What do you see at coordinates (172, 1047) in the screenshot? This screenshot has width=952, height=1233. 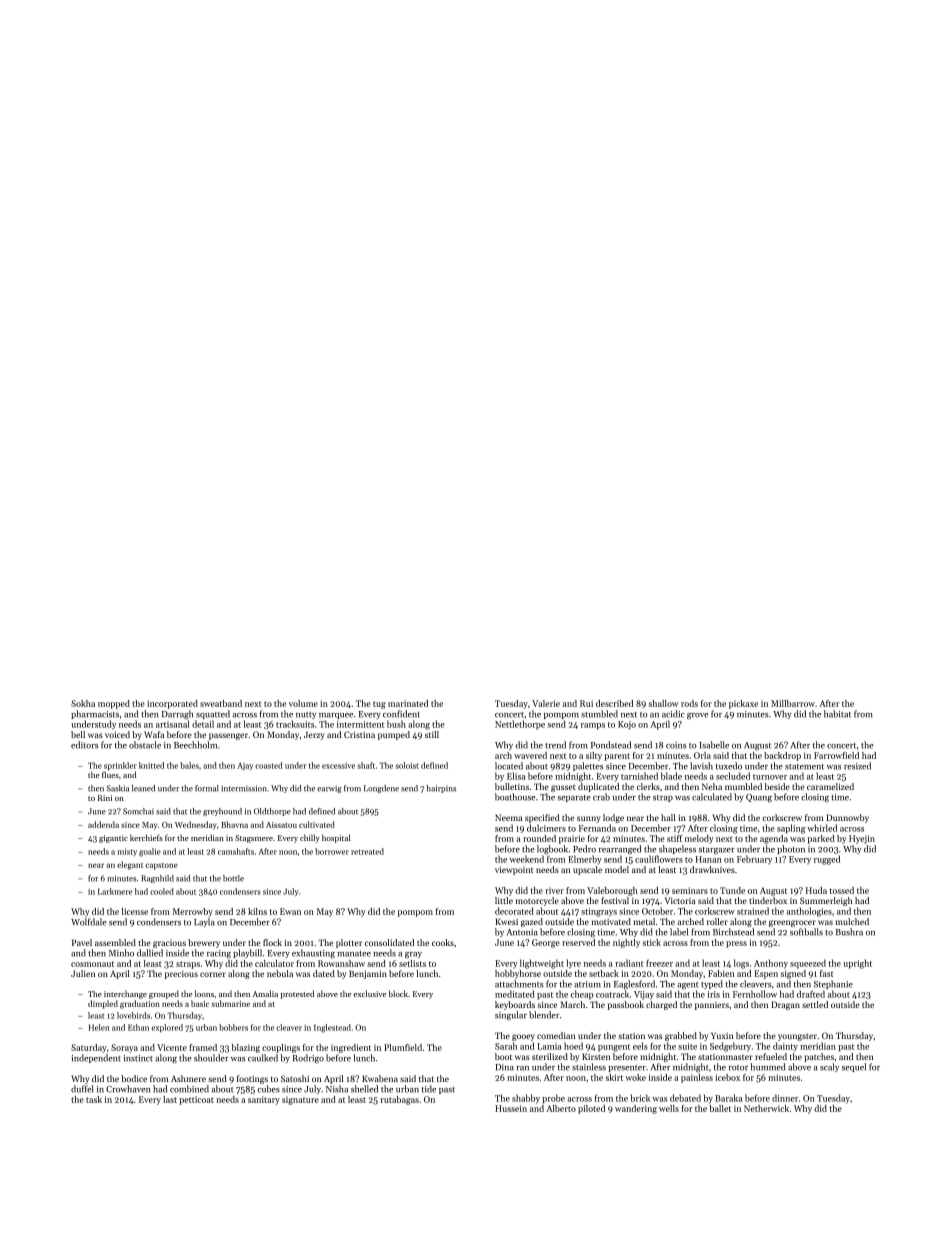 I see `Vicente` at bounding box center [172, 1047].
